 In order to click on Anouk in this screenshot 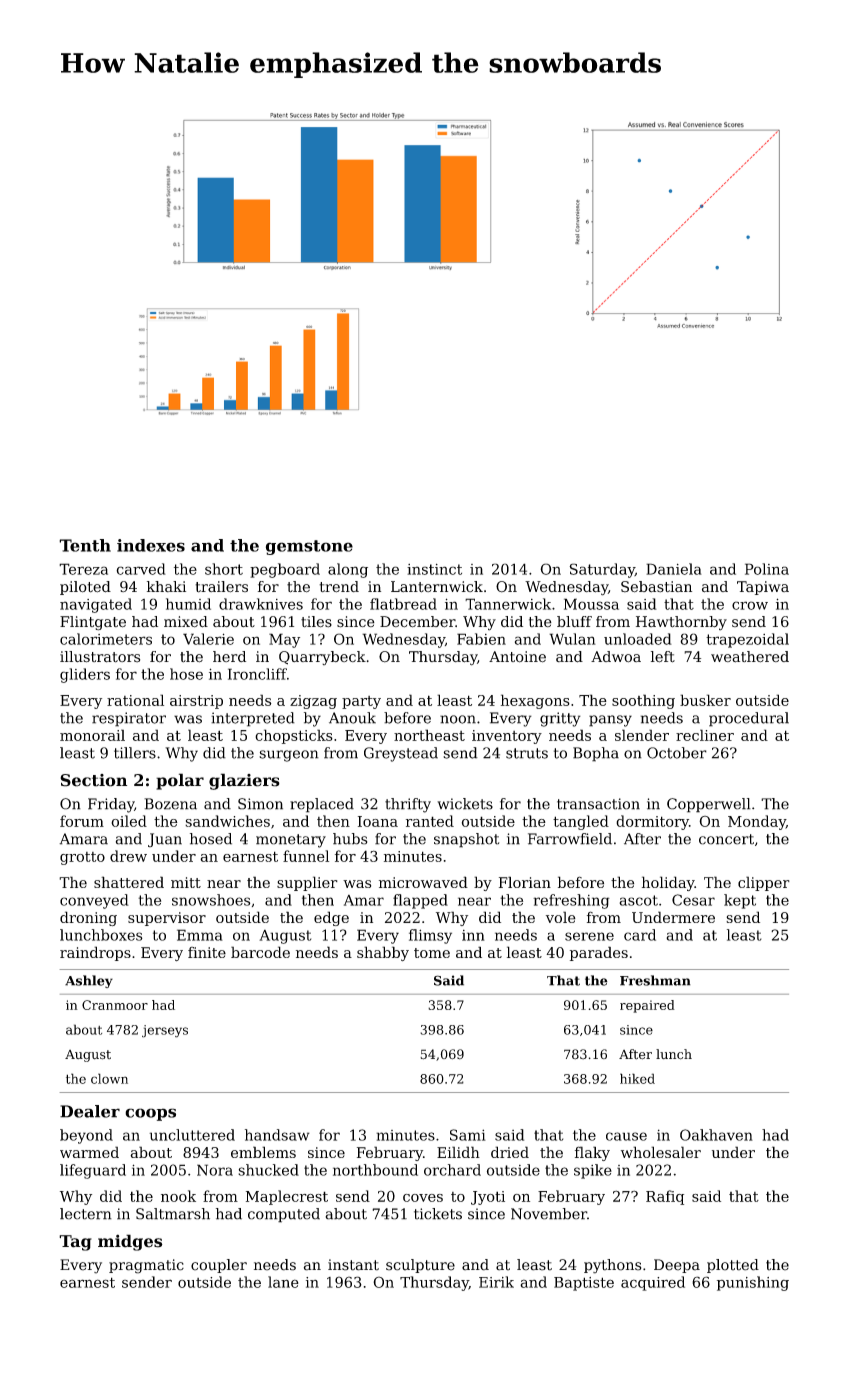, I will do `click(352, 718)`.
